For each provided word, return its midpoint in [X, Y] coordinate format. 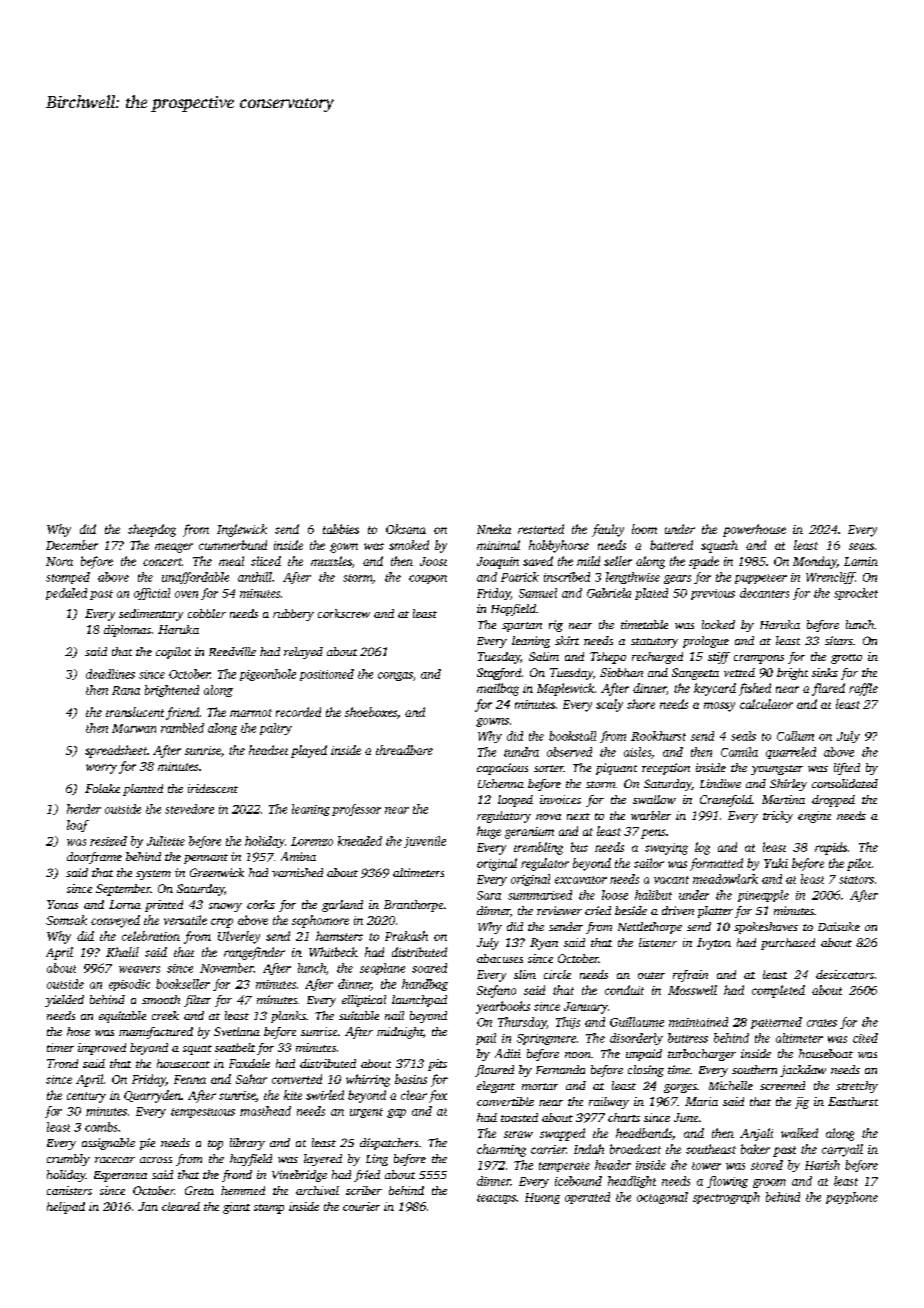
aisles [637, 752]
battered [671, 545]
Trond [62, 1063]
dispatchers [389, 1144]
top [215, 1145]
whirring [368, 1080]
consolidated [845, 783]
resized [108, 841]
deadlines [110, 674]
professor [356, 810]
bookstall [572, 736]
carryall [842, 1150]
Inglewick [242, 530]
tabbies [341, 529]
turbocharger [702, 1055]
